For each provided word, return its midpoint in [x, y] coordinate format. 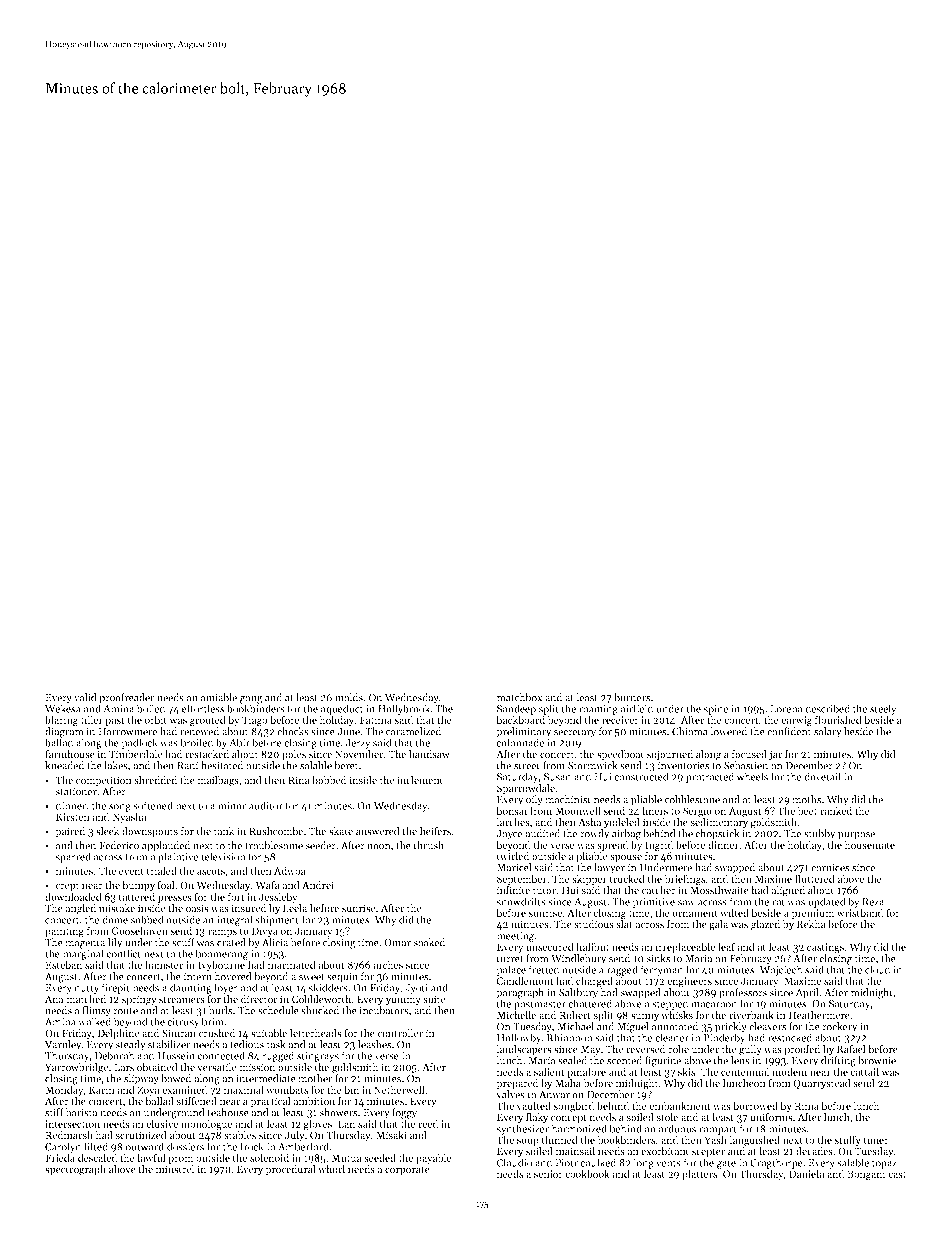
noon [378, 847]
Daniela [806, 1173]
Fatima [376, 720]
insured [249, 908]
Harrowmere [127, 732]
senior [548, 1174]
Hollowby [519, 1038]
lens [740, 1060]
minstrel [175, 1169]
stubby [819, 834]
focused [749, 754]
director [259, 999]
